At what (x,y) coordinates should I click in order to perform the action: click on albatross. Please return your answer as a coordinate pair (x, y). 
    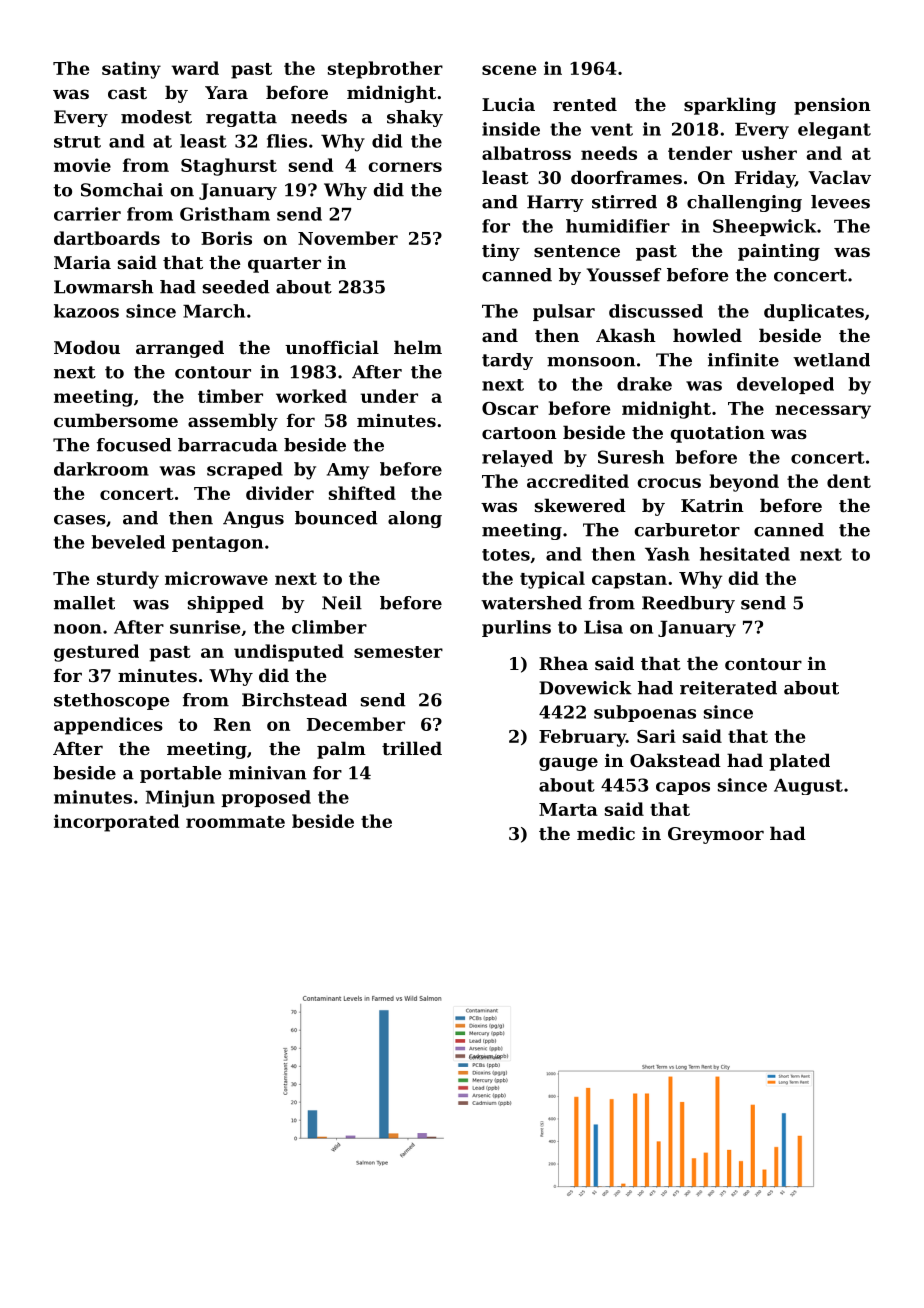
    Looking at the image, I should click on (526, 153).
